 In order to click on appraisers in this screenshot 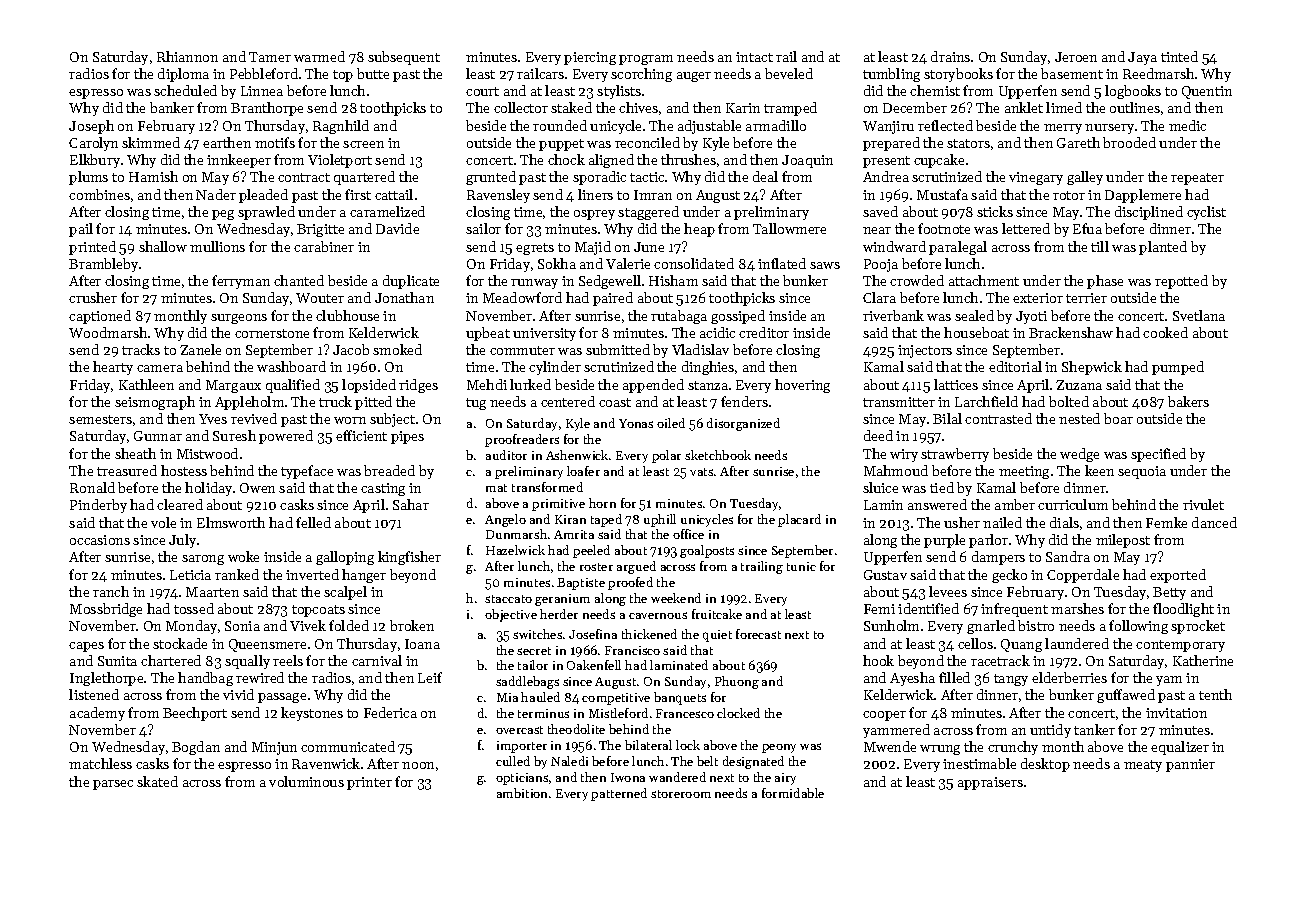, I will do `click(990, 783)`.
